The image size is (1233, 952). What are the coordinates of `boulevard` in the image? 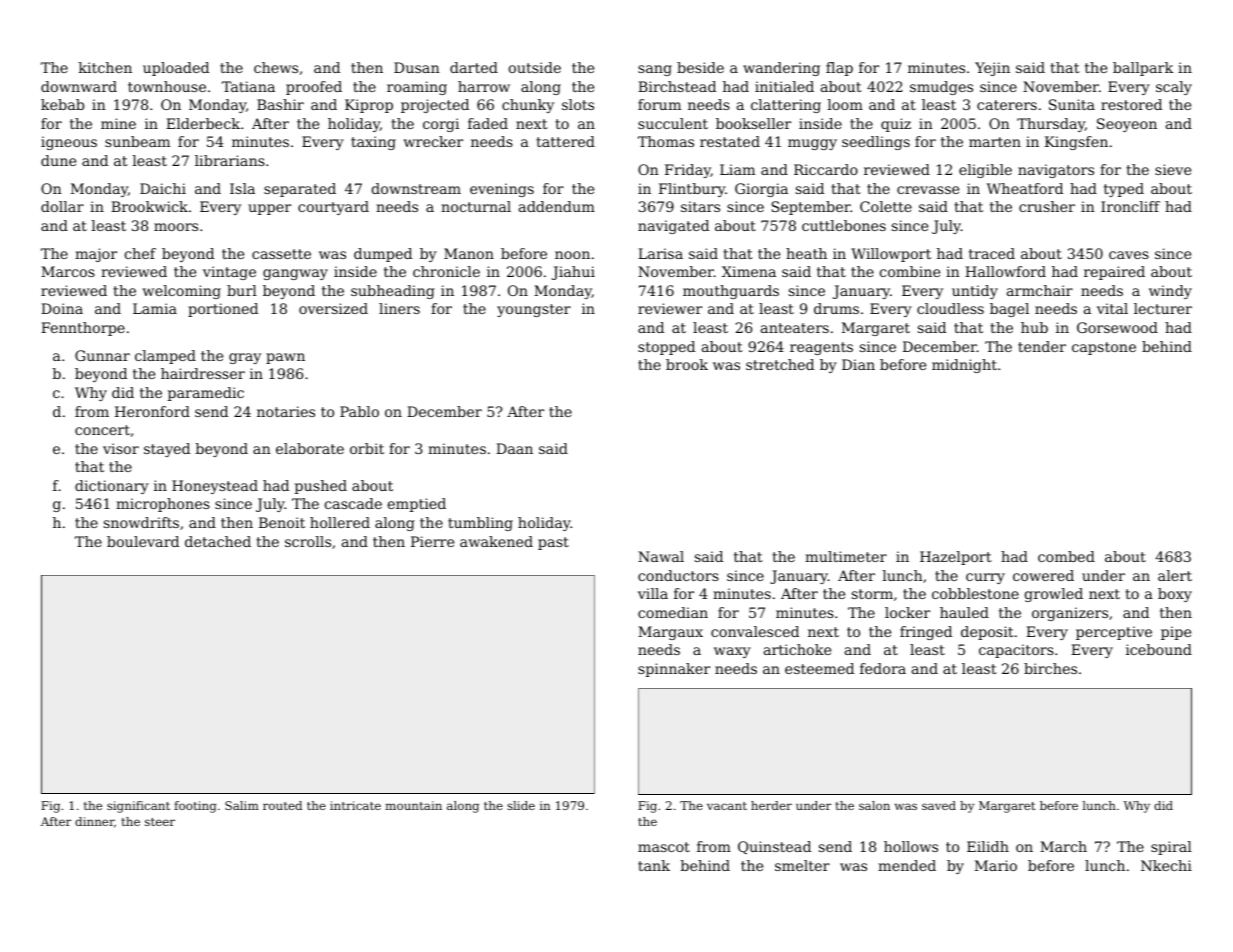 It's located at (143, 541).
